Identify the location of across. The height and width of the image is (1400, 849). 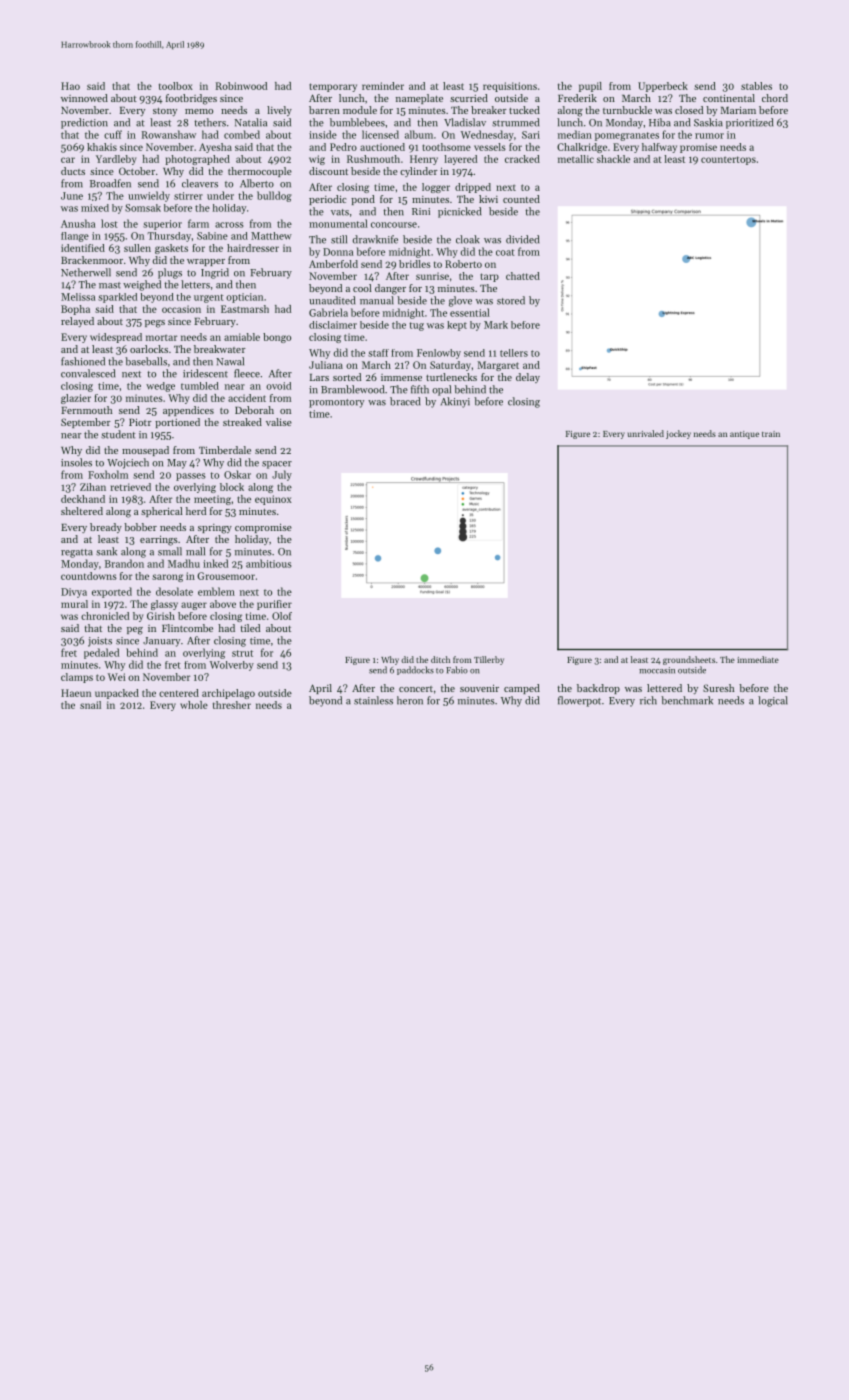
(229, 225).
